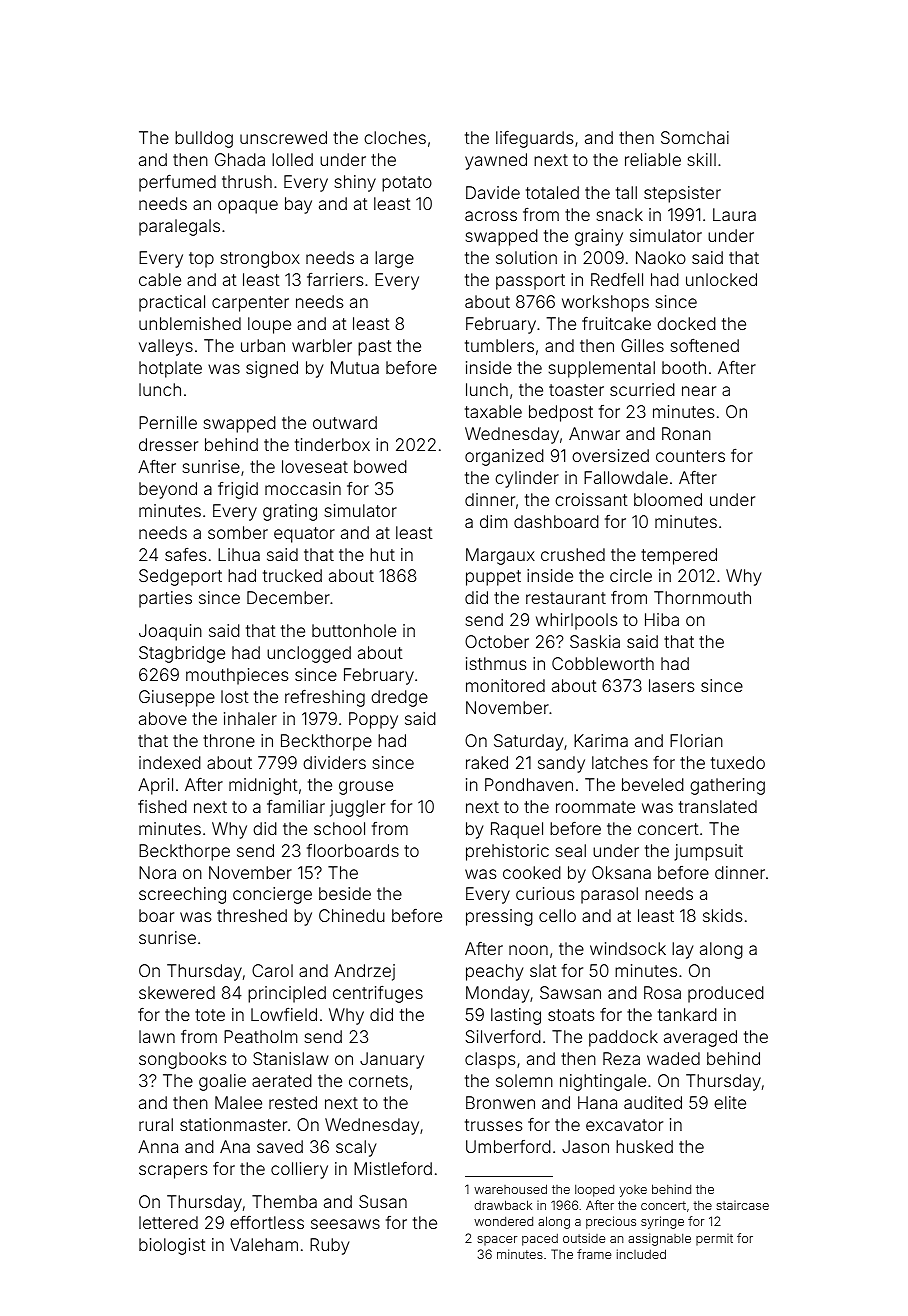 This page has height=1316, width=908. I want to click on elite, so click(730, 1102).
